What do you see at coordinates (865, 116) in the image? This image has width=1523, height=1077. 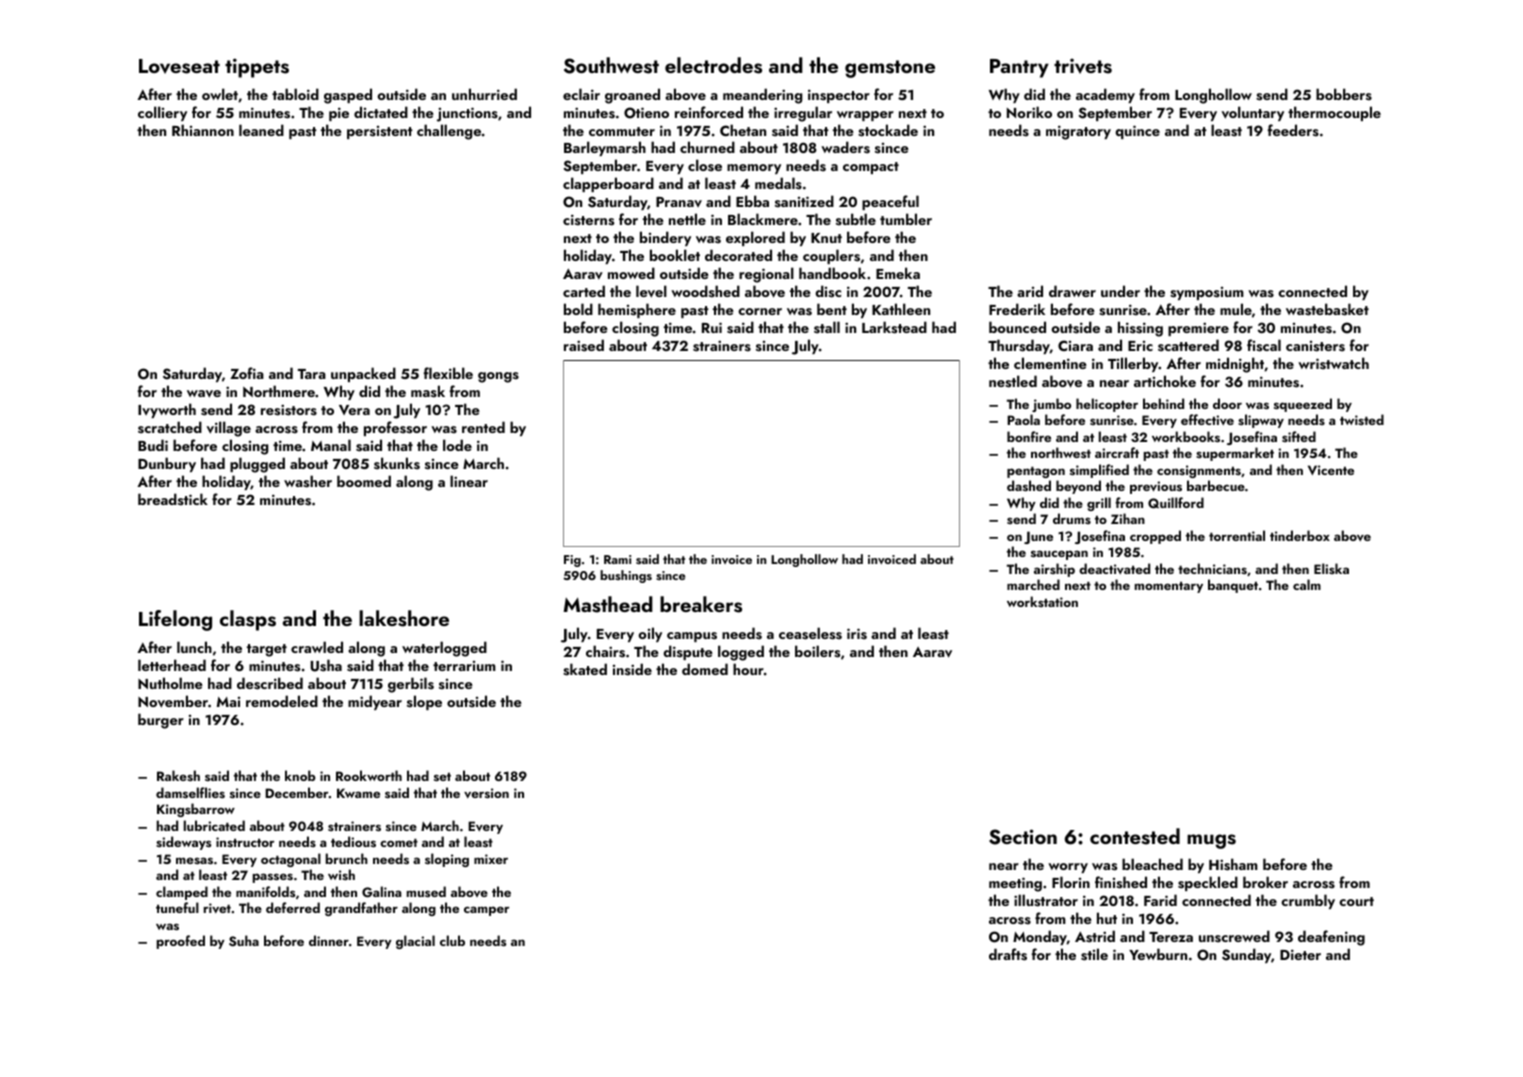 I see `wrapper` at bounding box center [865, 116].
